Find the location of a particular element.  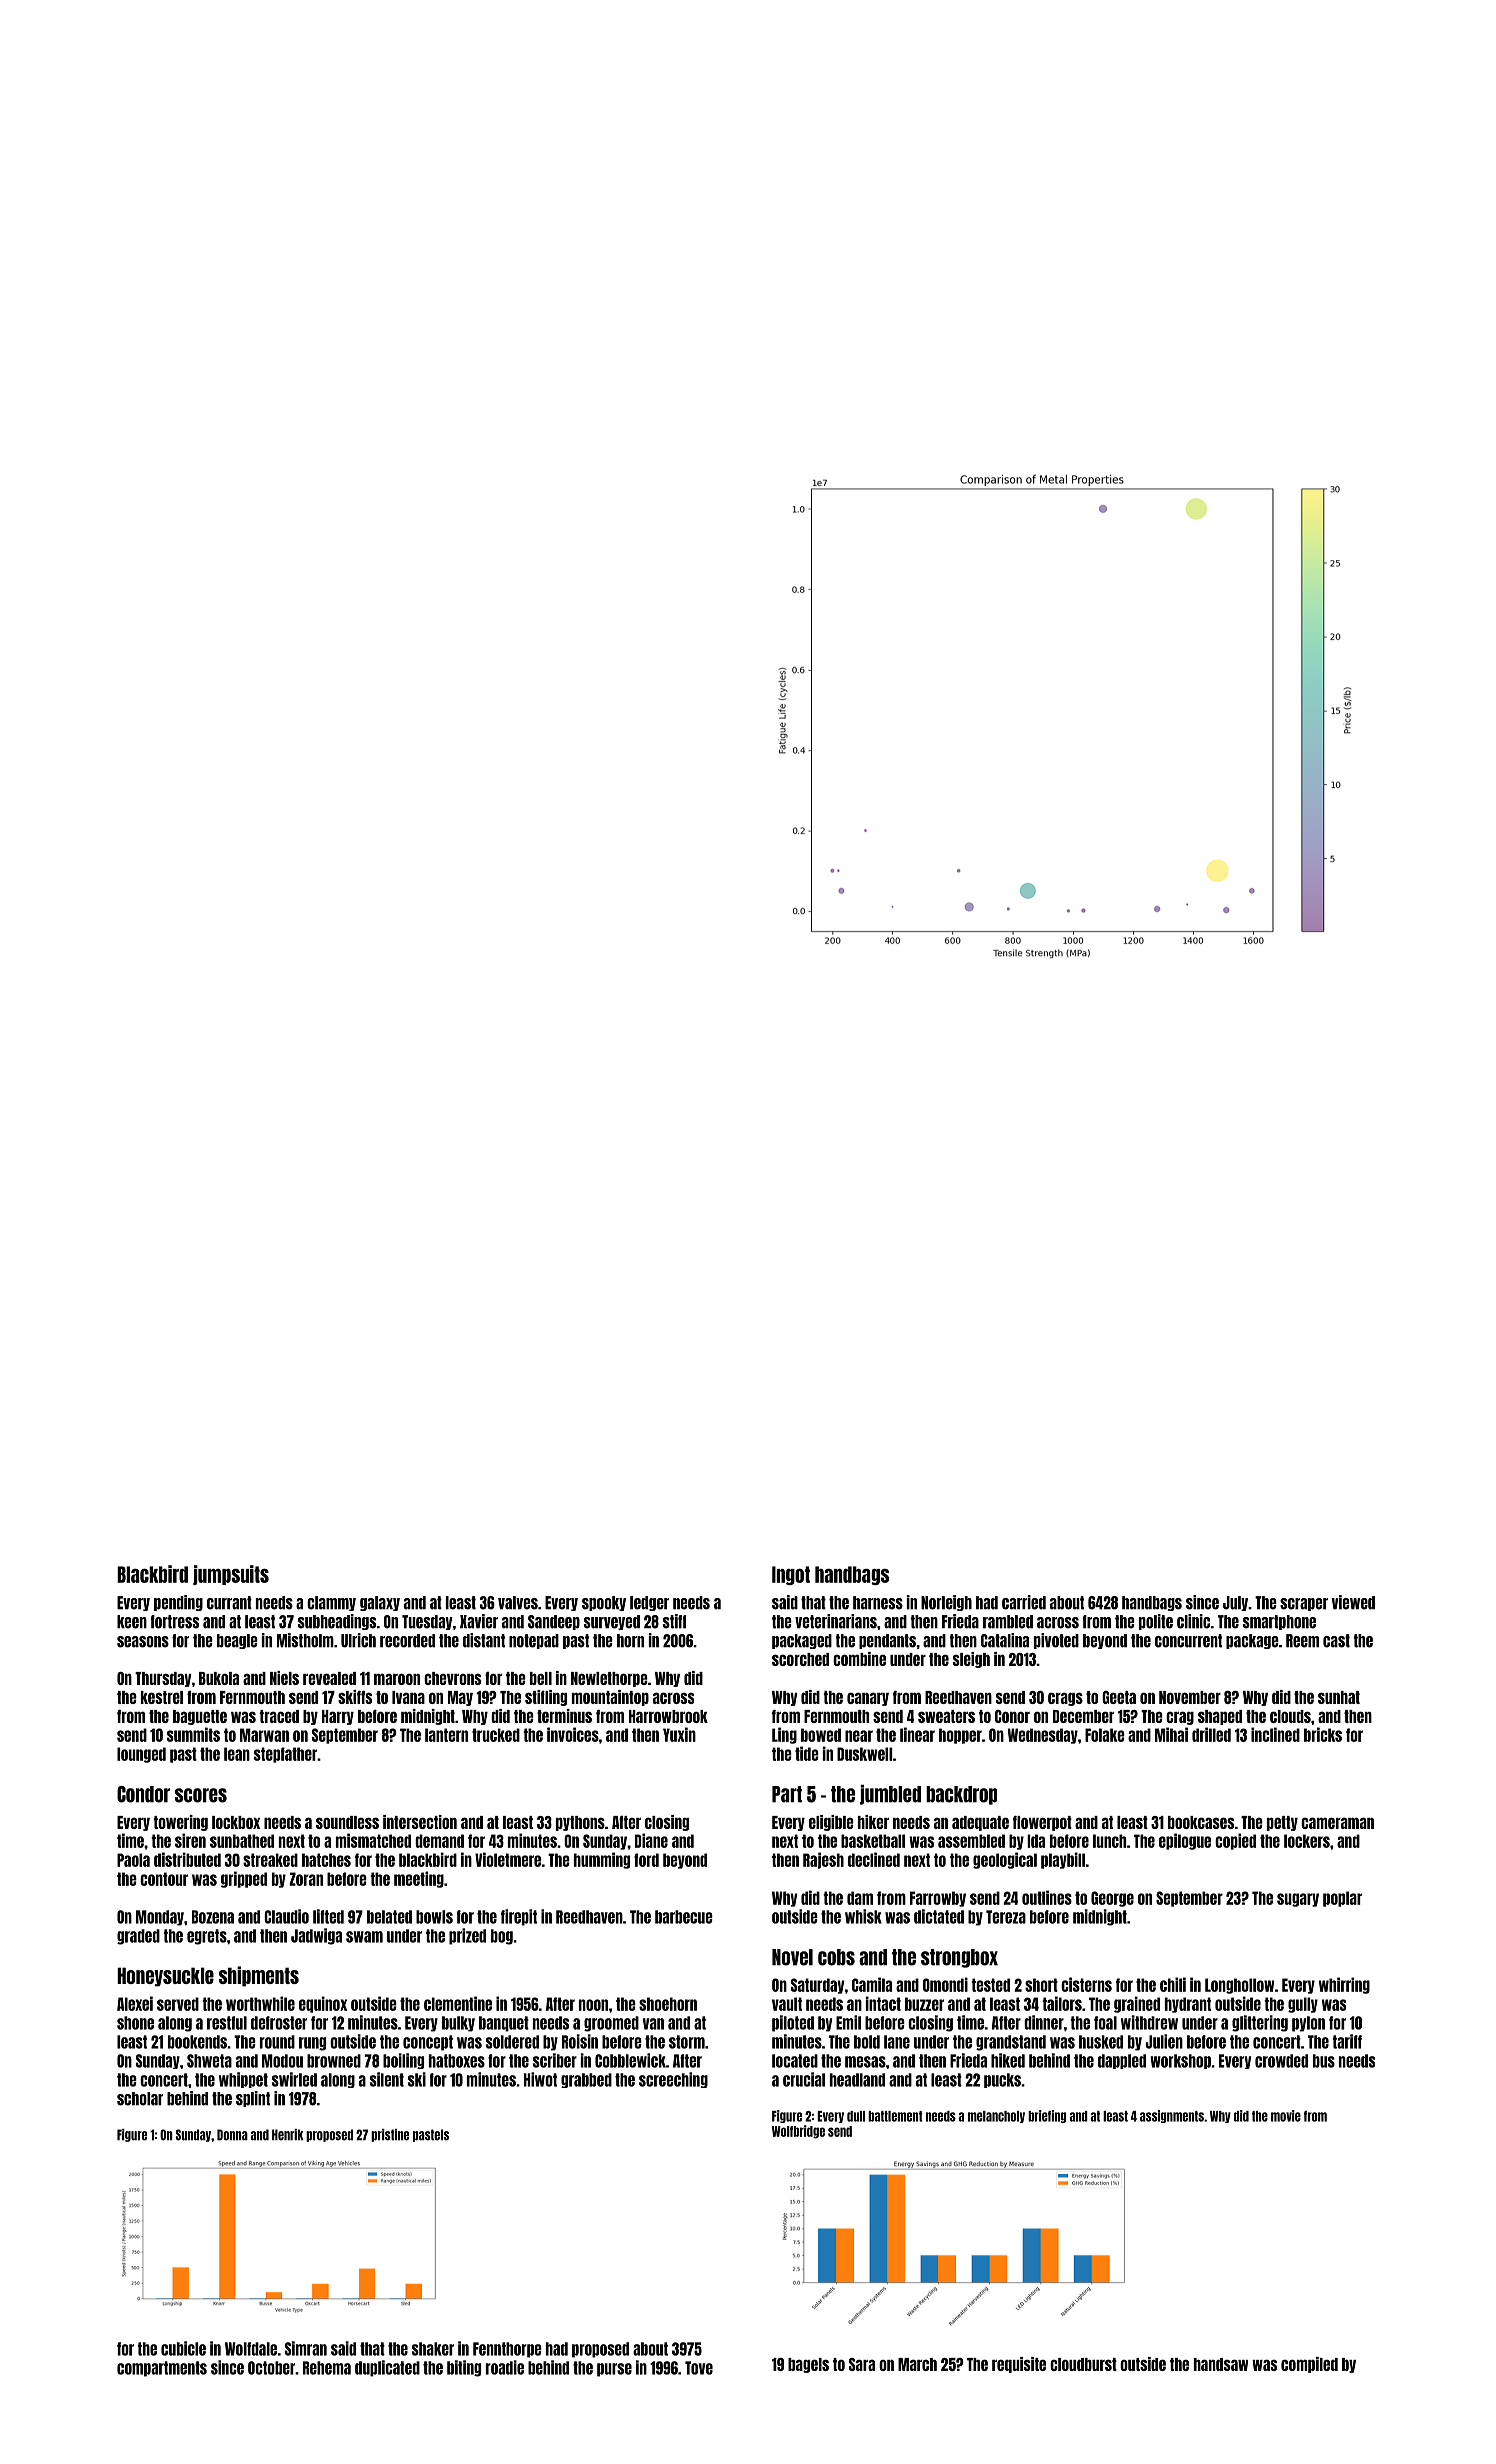

scraper is located at coordinates (1304, 1604).
